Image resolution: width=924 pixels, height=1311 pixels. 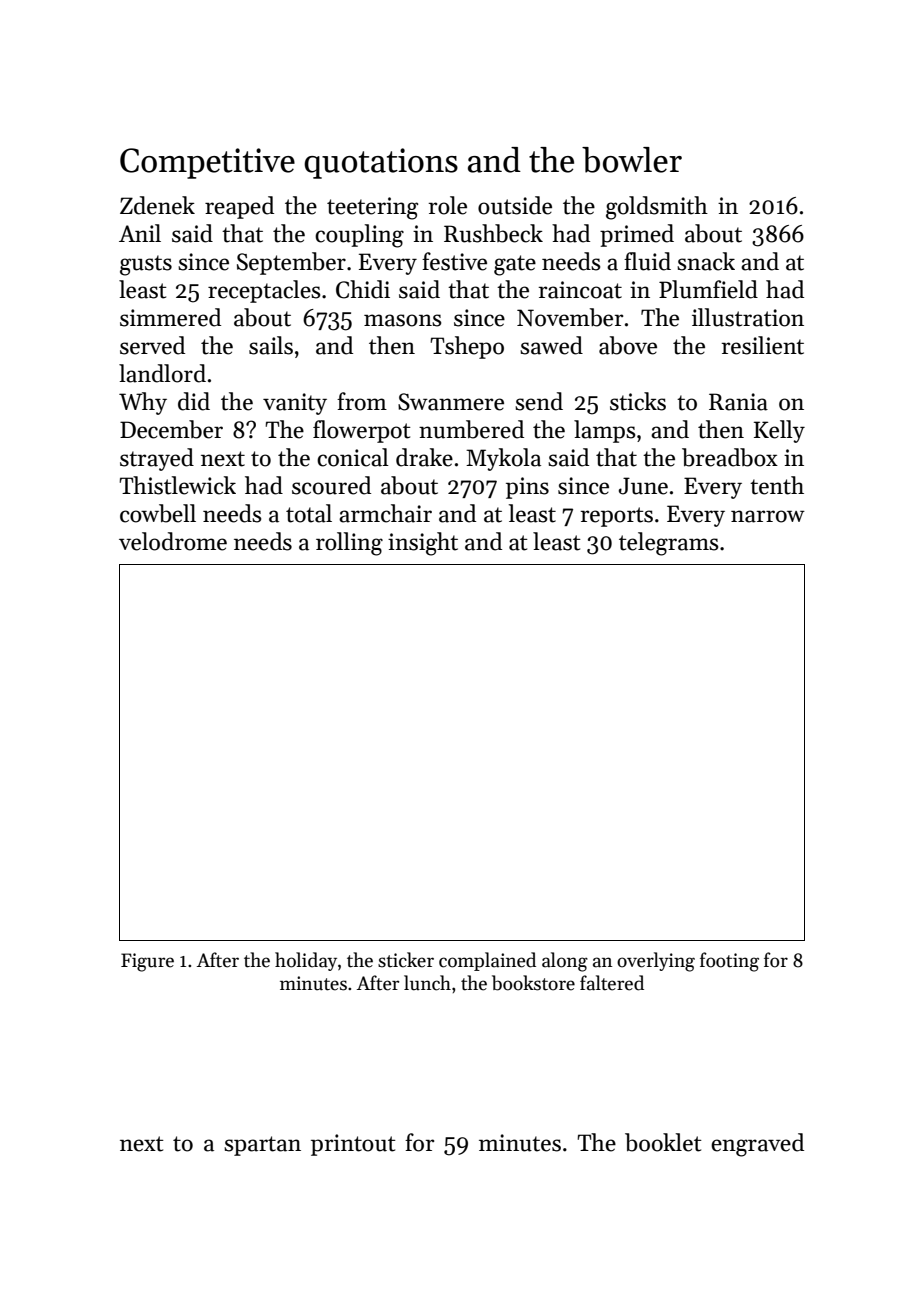 I want to click on insight, so click(x=423, y=544).
